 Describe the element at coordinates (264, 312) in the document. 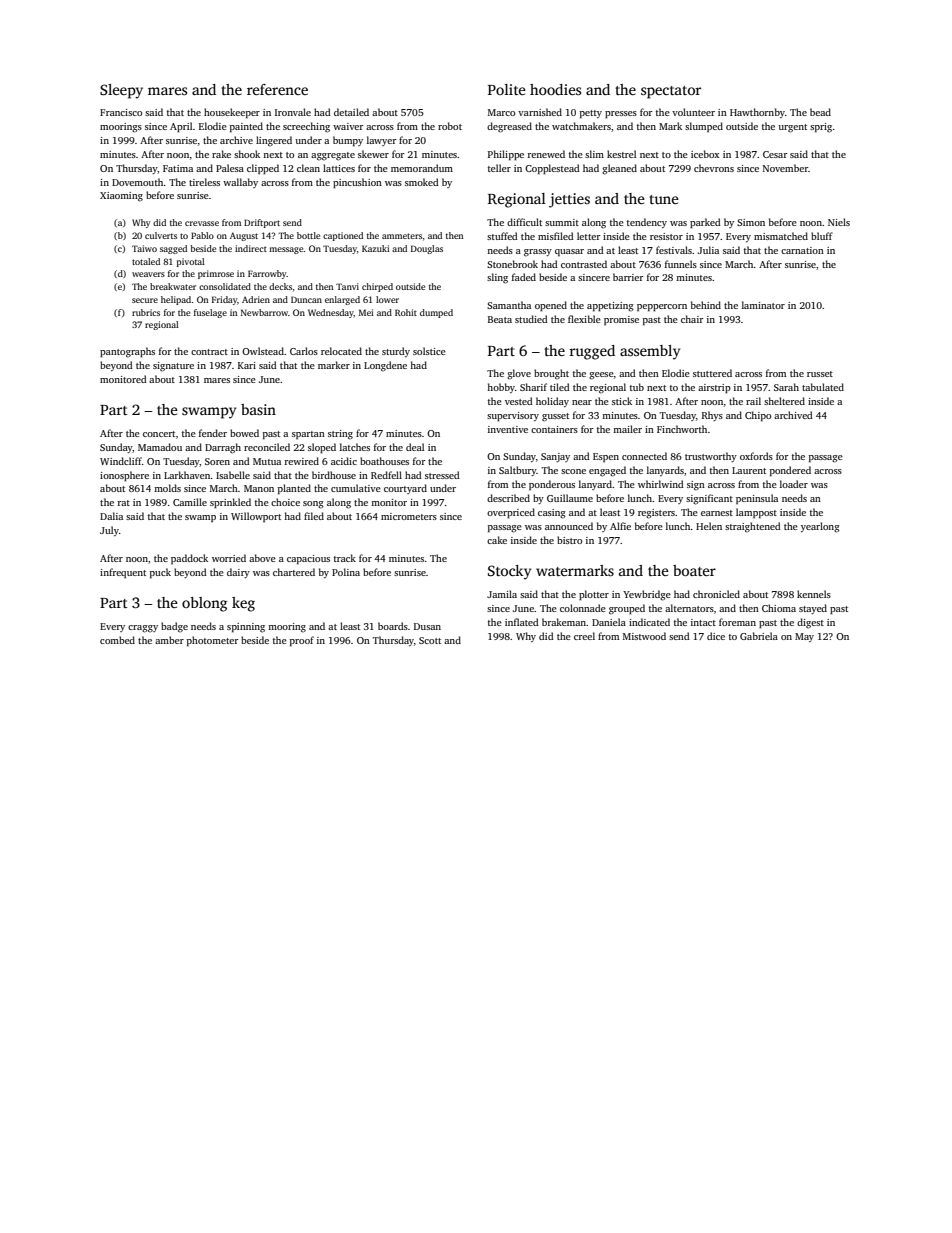

I see `Newbarrow` at that location.
